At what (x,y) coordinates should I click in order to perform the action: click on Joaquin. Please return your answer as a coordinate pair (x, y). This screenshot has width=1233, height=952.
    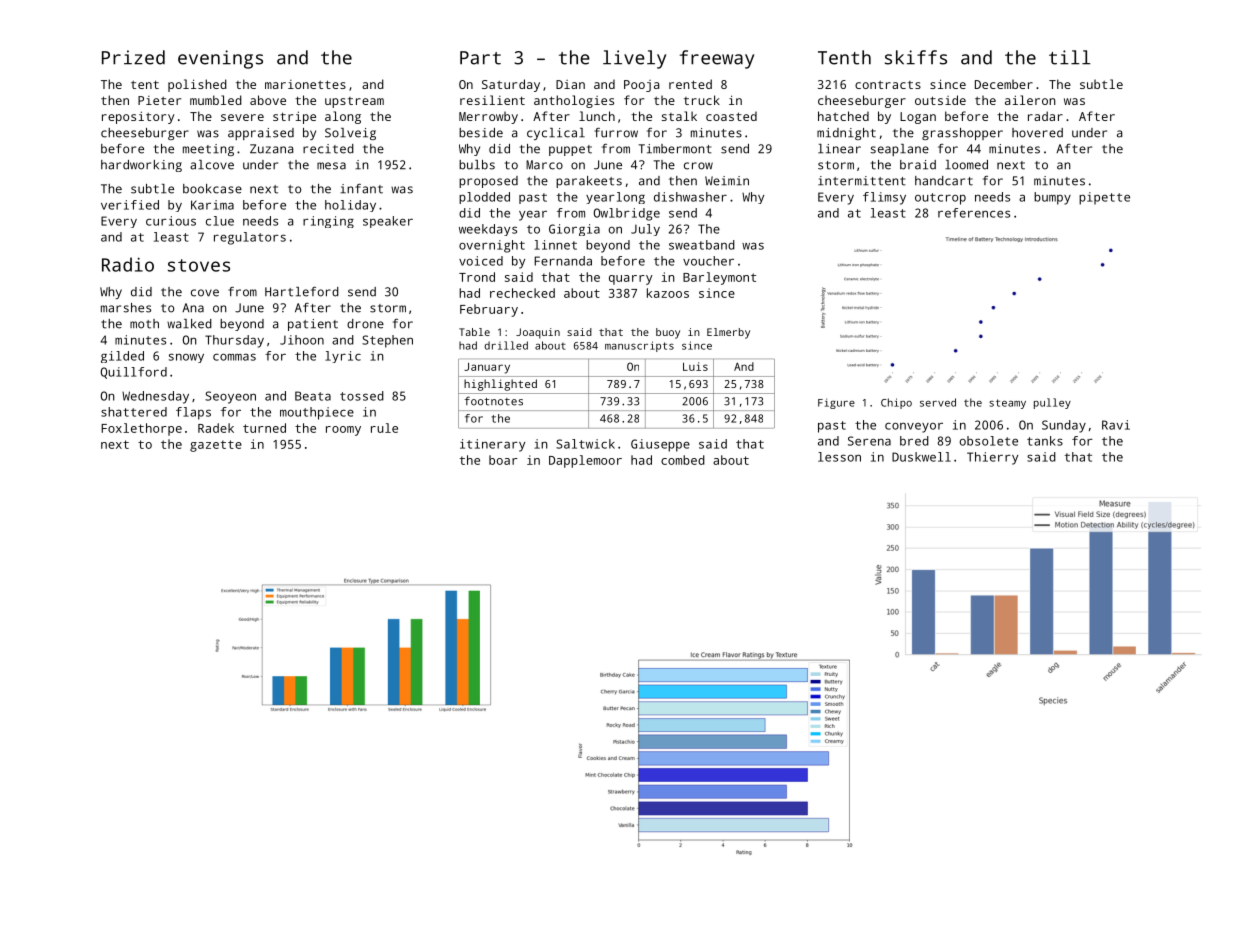
    Looking at the image, I should click on (538, 333).
